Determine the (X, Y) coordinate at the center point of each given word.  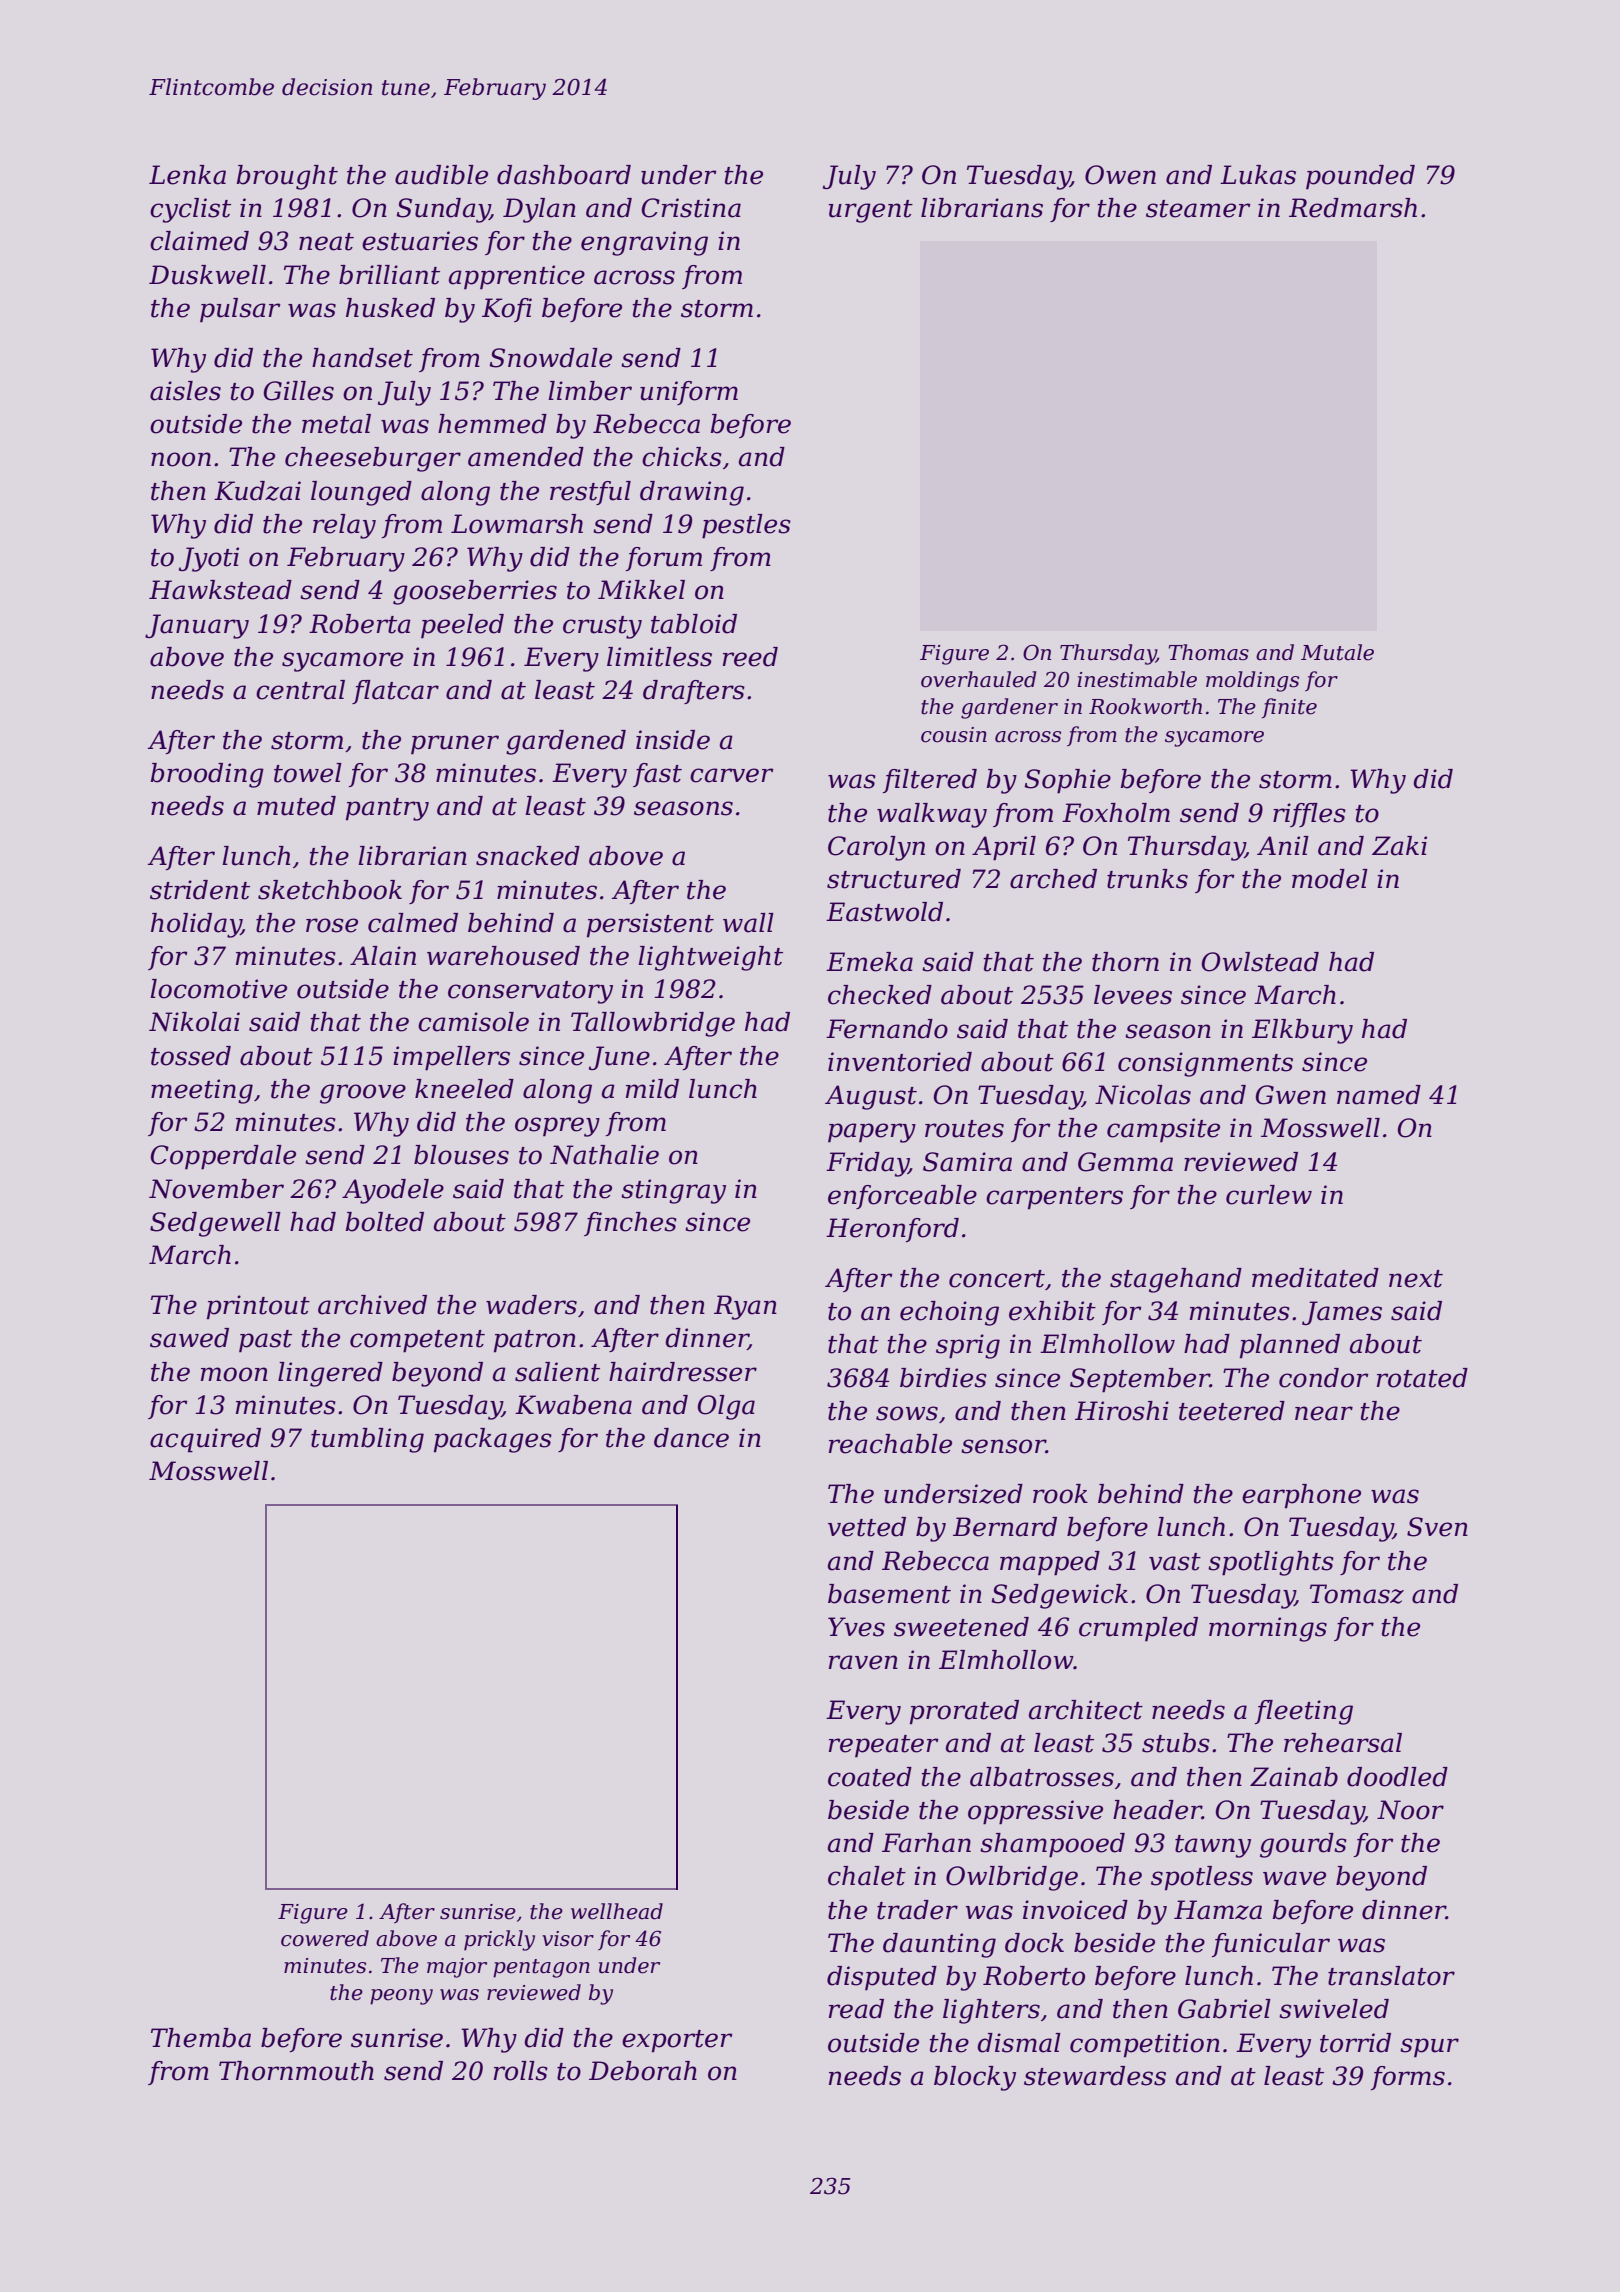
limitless (659, 657)
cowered (325, 1938)
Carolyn (876, 848)
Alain (383, 956)
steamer (1198, 209)
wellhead (617, 1911)
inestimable (1137, 679)
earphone (1301, 1496)
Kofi (507, 310)
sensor (1003, 1446)
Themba (201, 2038)
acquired (205, 1440)
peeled (462, 626)
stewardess (1095, 2076)
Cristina (691, 208)
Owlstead (1260, 962)
